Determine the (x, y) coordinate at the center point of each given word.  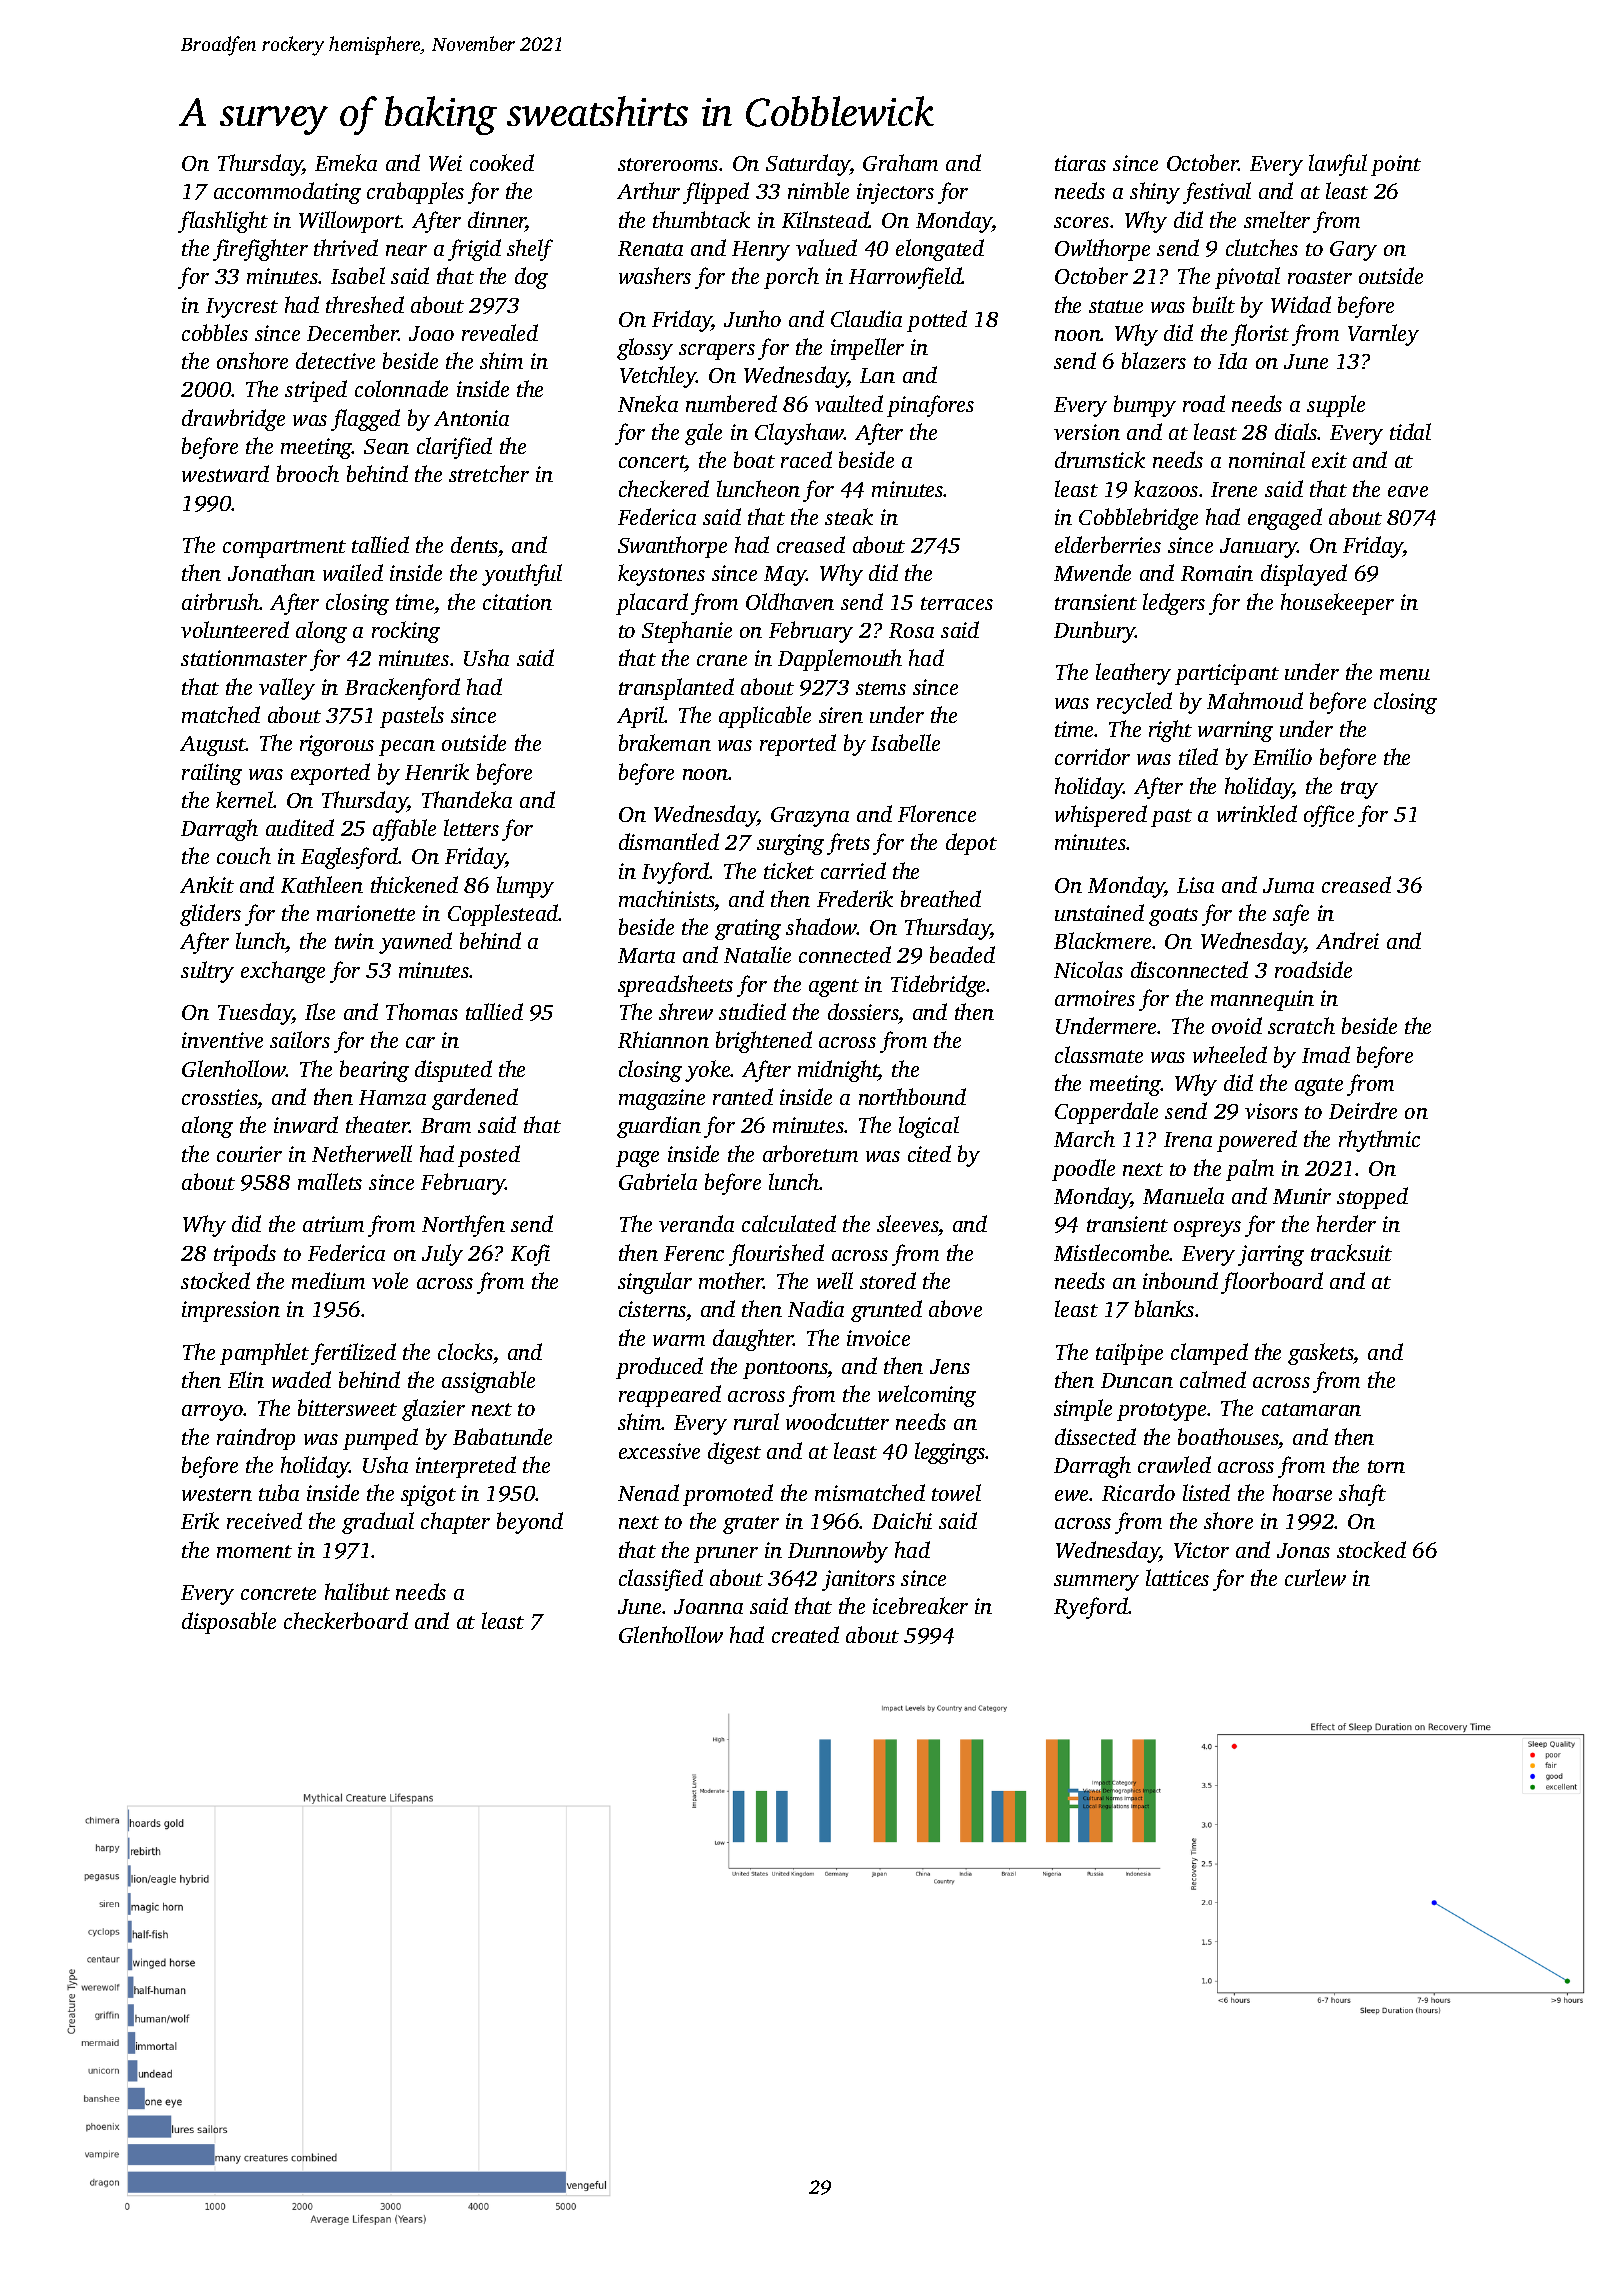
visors (1271, 1111)
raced (806, 459)
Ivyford (676, 873)
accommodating (287, 193)
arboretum (810, 1153)
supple (1336, 406)
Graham (900, 162)
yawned (415, 943)
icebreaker (920, 1605)
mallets (330, 1181)
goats (1173, 917)
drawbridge (233, 420)
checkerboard (346, 1620)
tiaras (1080, 163)
